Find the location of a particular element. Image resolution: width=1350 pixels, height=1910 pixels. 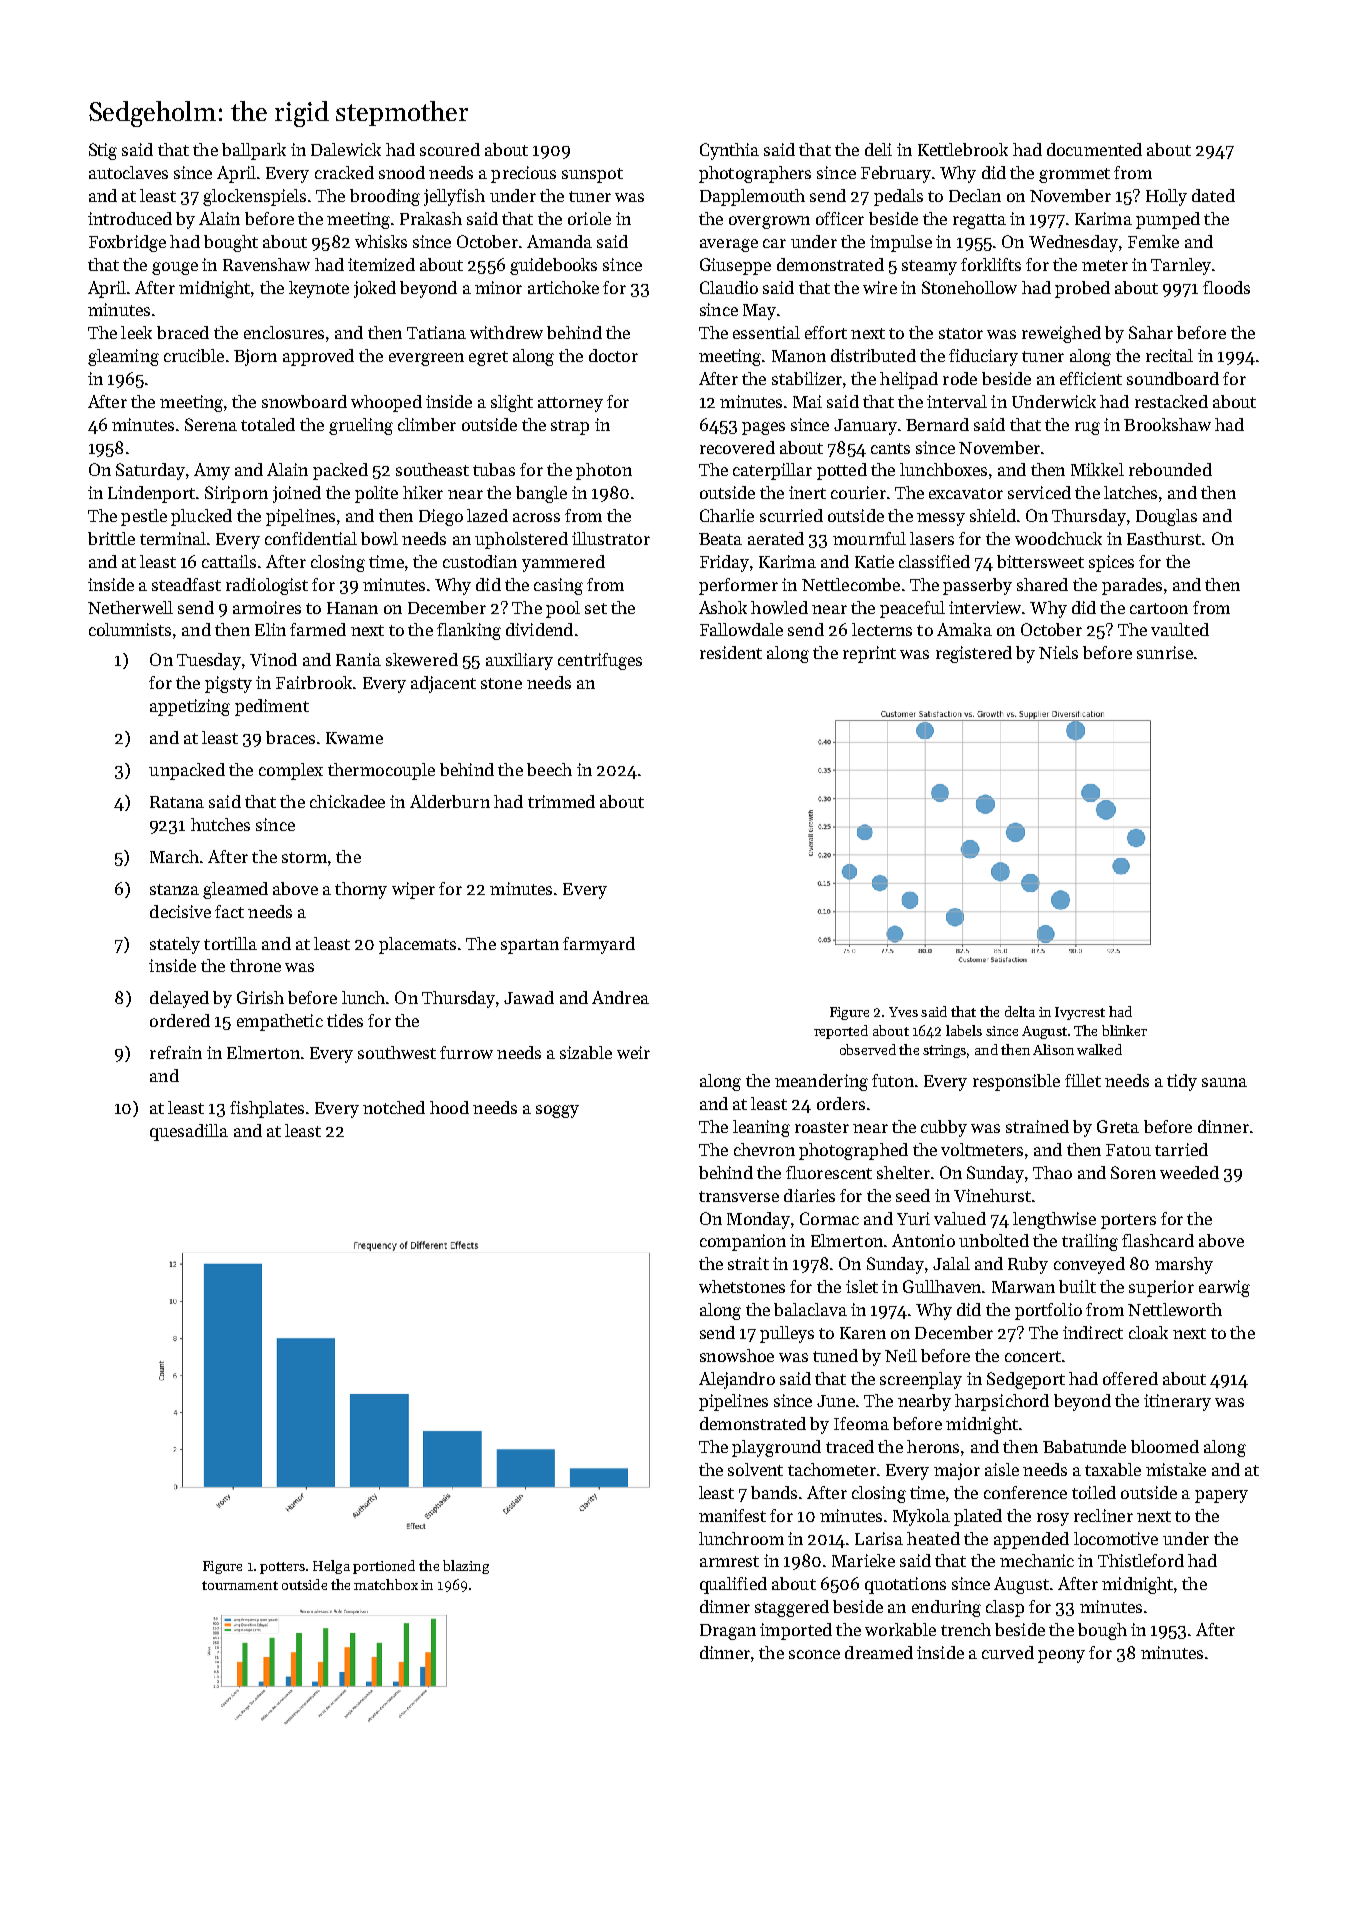

Sedgeport is located at coordinates (1026, 1380).
